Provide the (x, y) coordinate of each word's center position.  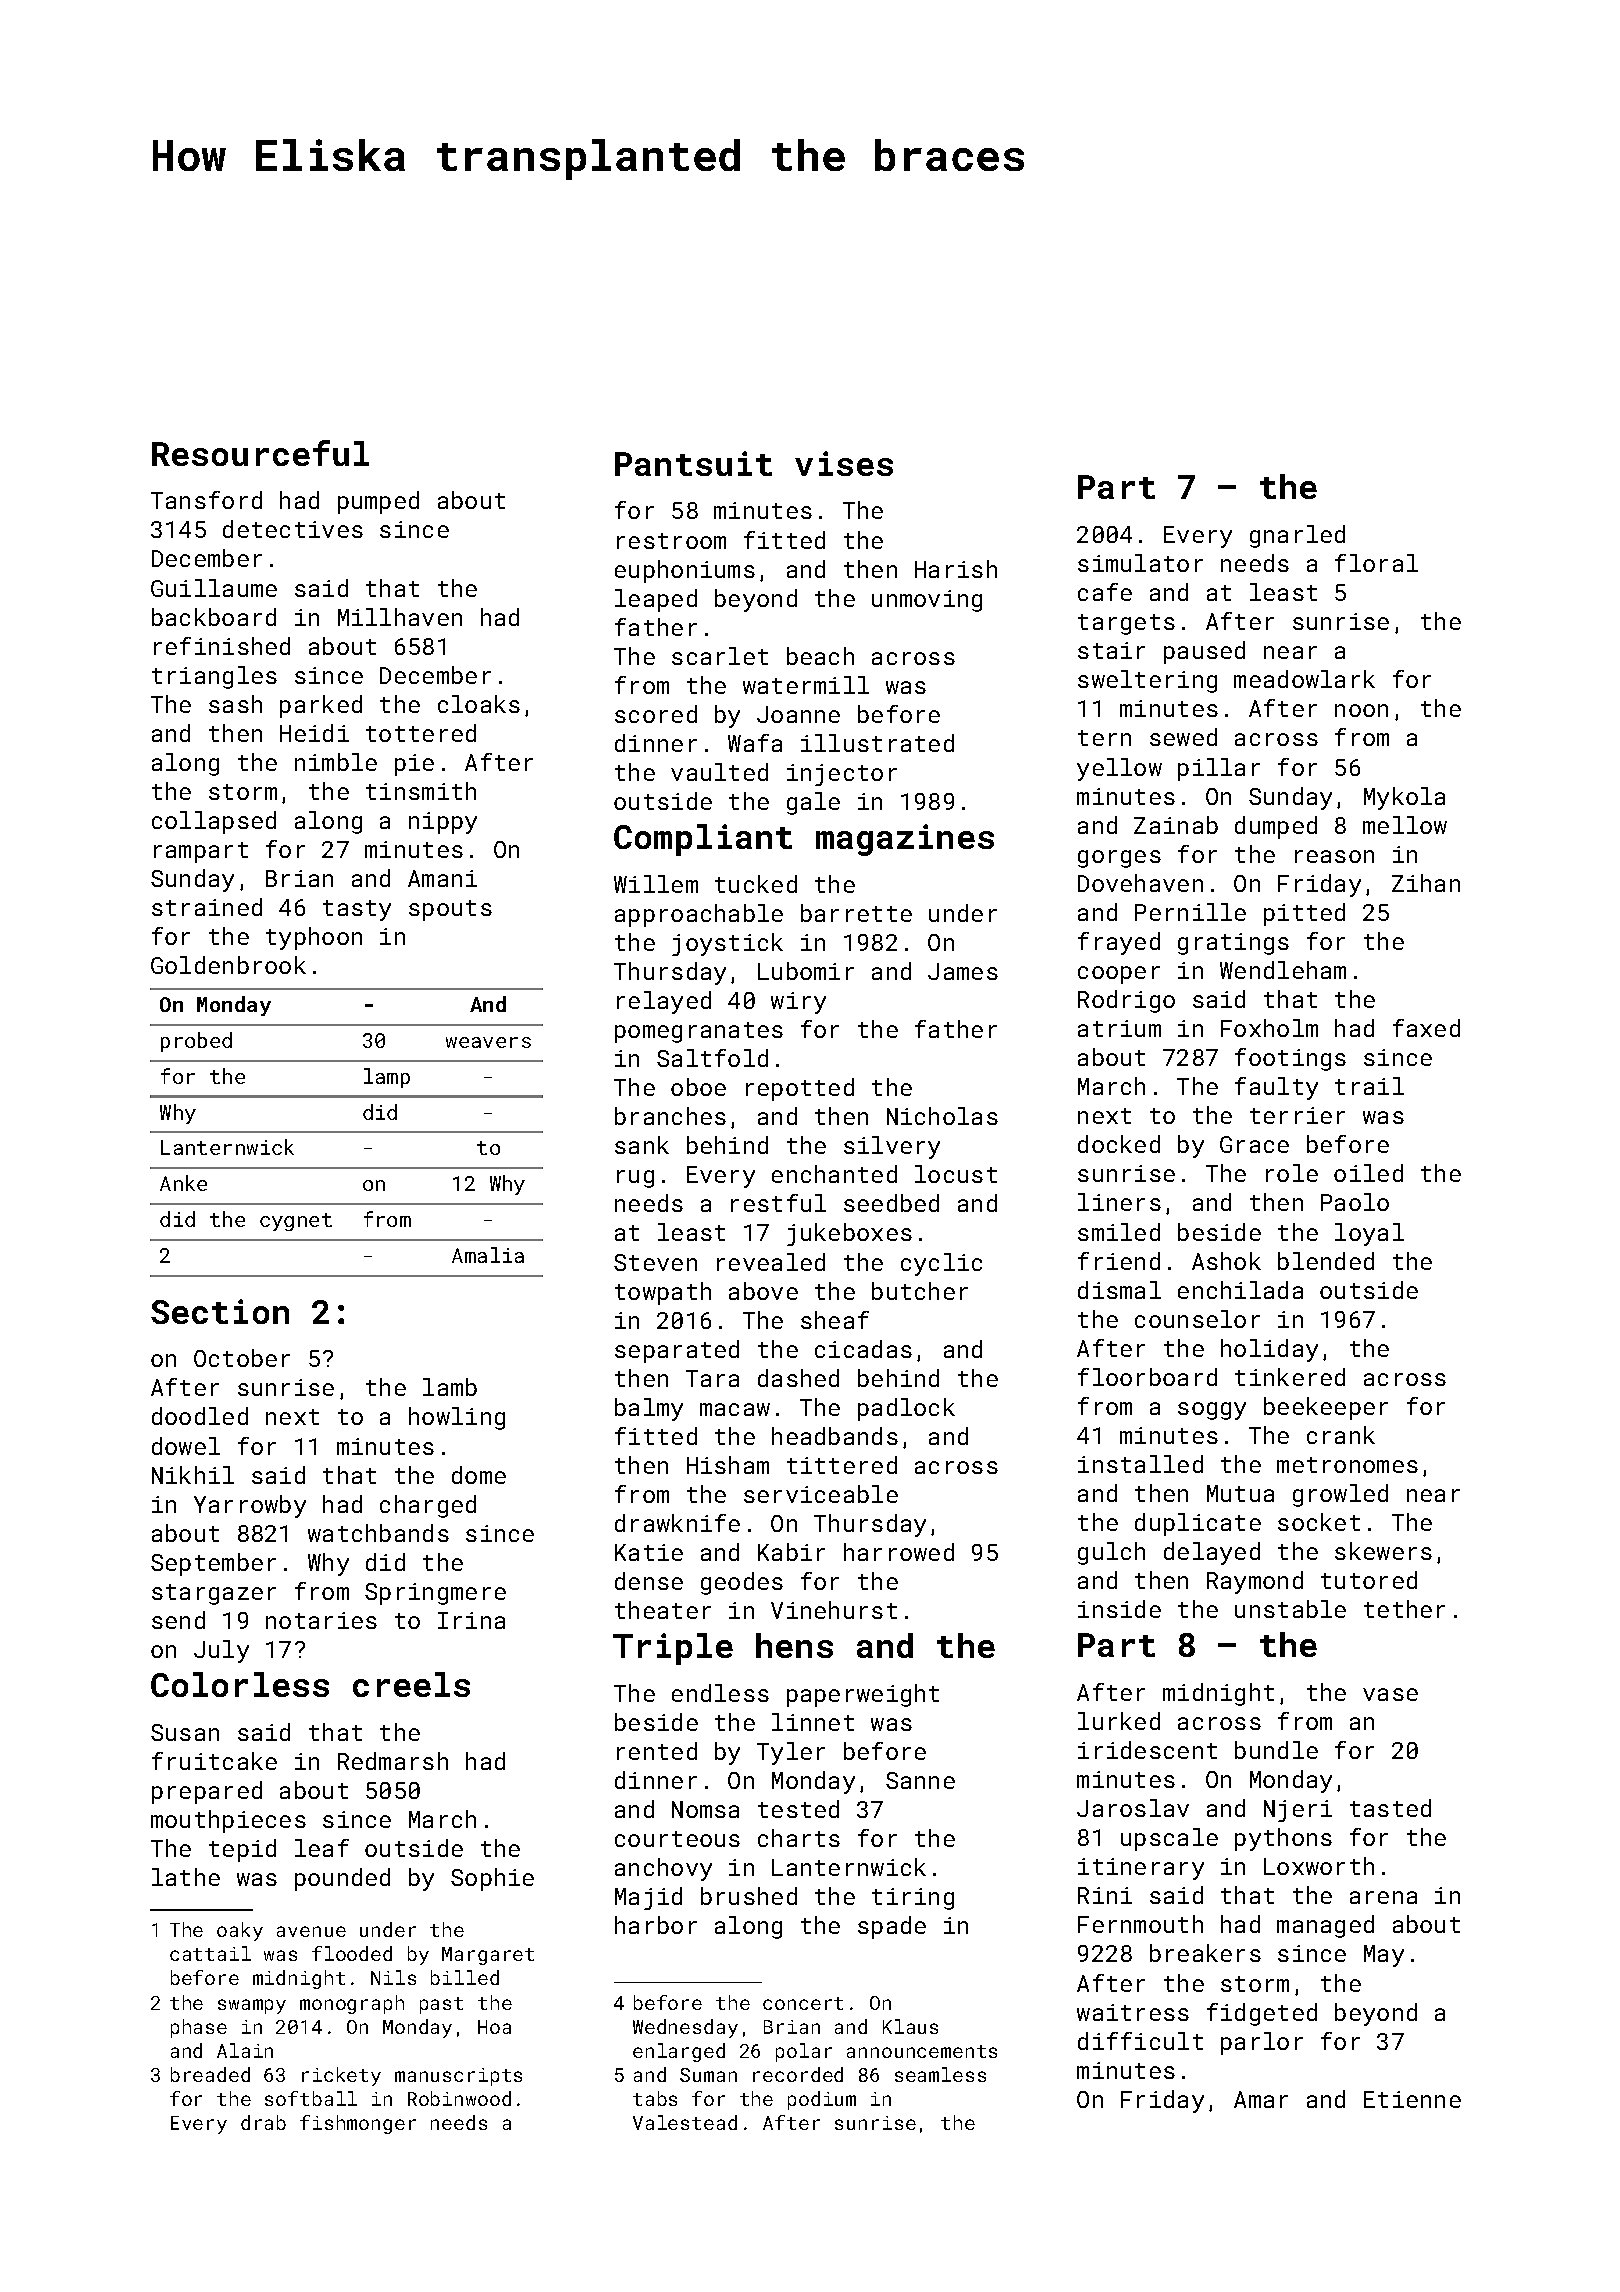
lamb (450, 1387)
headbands (835, 1436)
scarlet (720, 656)
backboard (214, 617)
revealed (771, 1262)
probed (196, 1042)
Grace (1254, 1144)
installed (1140, 1464)
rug (635, 1179)
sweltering (1147, 681)
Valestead (685, 2122)
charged (428, 1506)
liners (1119, 1202)
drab (263, 2122)
